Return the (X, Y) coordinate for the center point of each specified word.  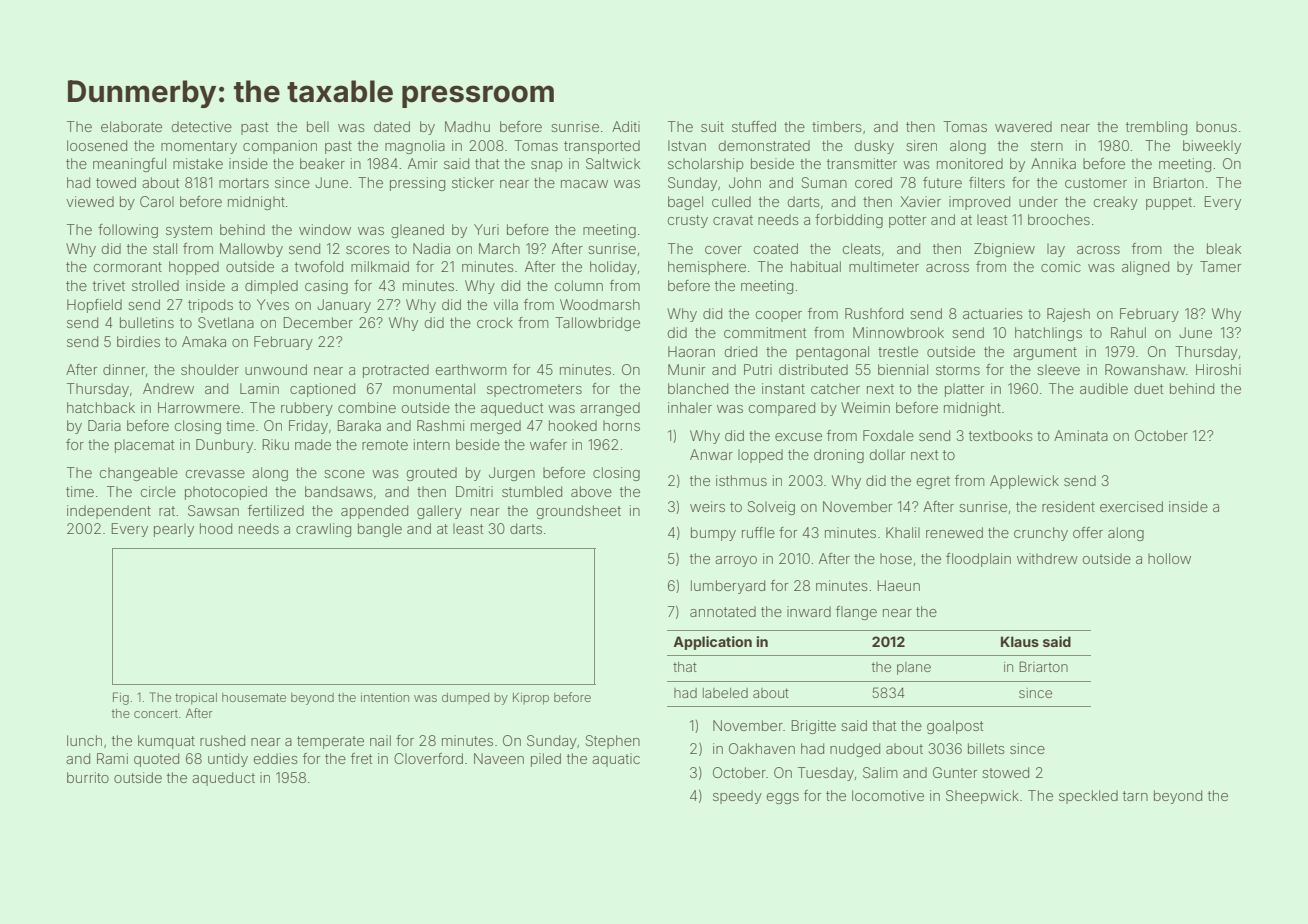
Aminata (1081, 435)
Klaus (1020, 641)
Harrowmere (199, 407)
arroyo (736, 561)
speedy (737, 797)
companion (280, 147)
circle (158, 491)
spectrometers (534, 390)
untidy (228, 760)
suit (712, 126)
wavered (1023, 126)
